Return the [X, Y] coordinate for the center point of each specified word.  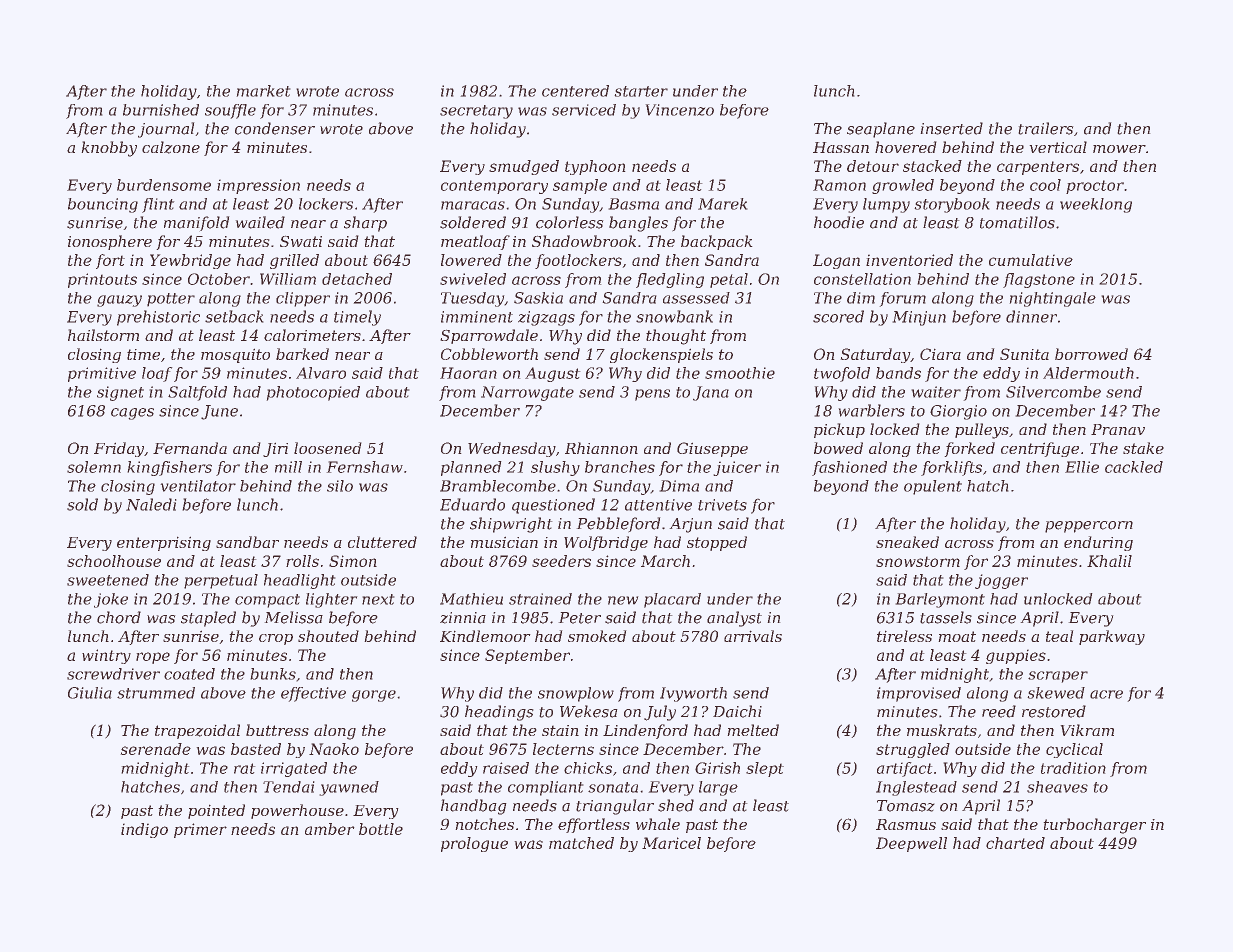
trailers [1046, 128]
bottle [381, 829]
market [263, 91]
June [219, 412]
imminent [477, 317]
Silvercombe [1053, 392]
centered [575, 91]
